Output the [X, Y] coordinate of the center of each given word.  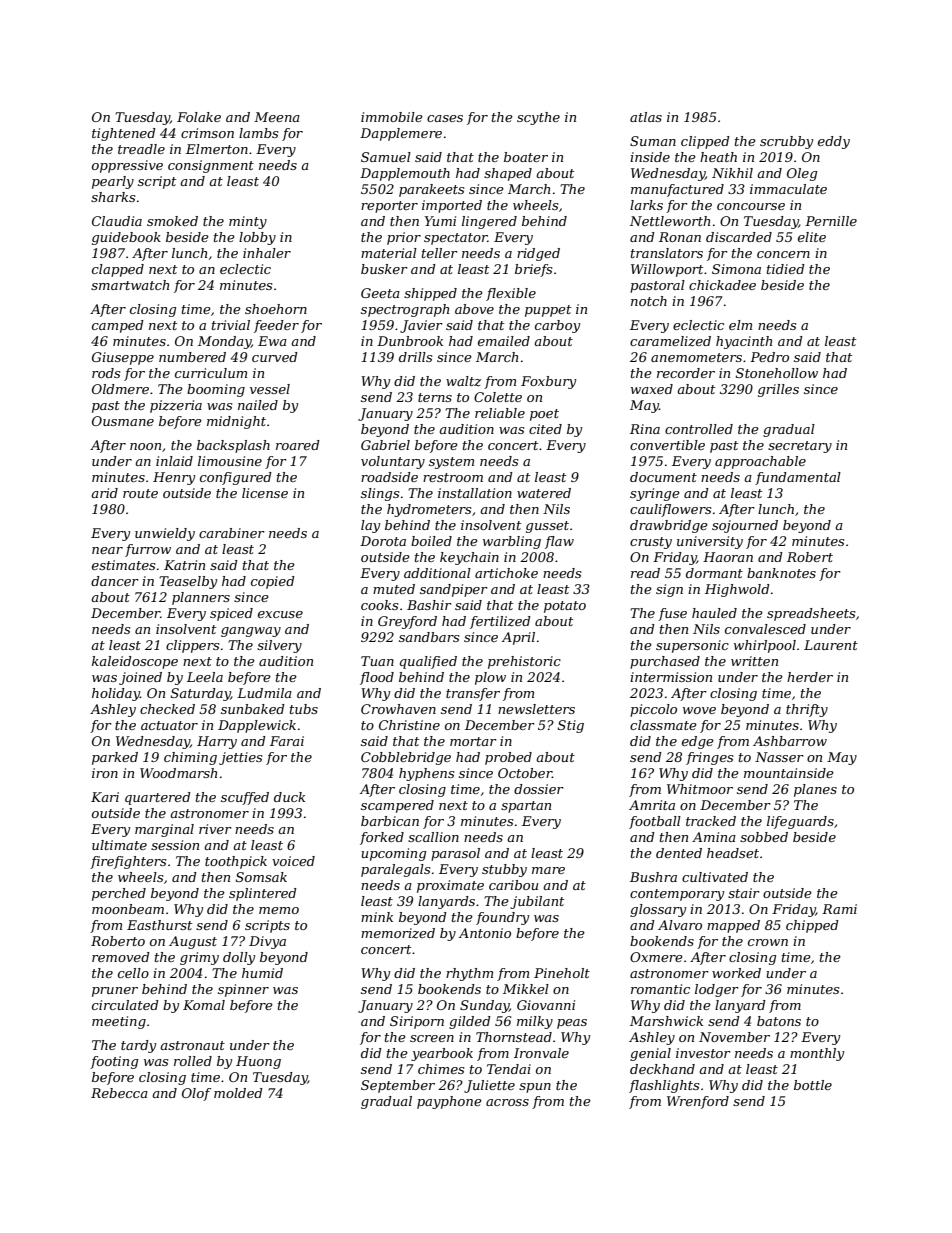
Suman [653, 141]
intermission [671, 677]
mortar [473, 741]
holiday [116, 694]
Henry [174, 478]
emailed [504, 341]
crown [768, 942]
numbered [192, 357]
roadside [389, 477]
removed [121, 957]
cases [445, 118]
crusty [651, 543]
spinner [243, 990]
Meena [277, 117]
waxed [652, 389]
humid [262, 973]
